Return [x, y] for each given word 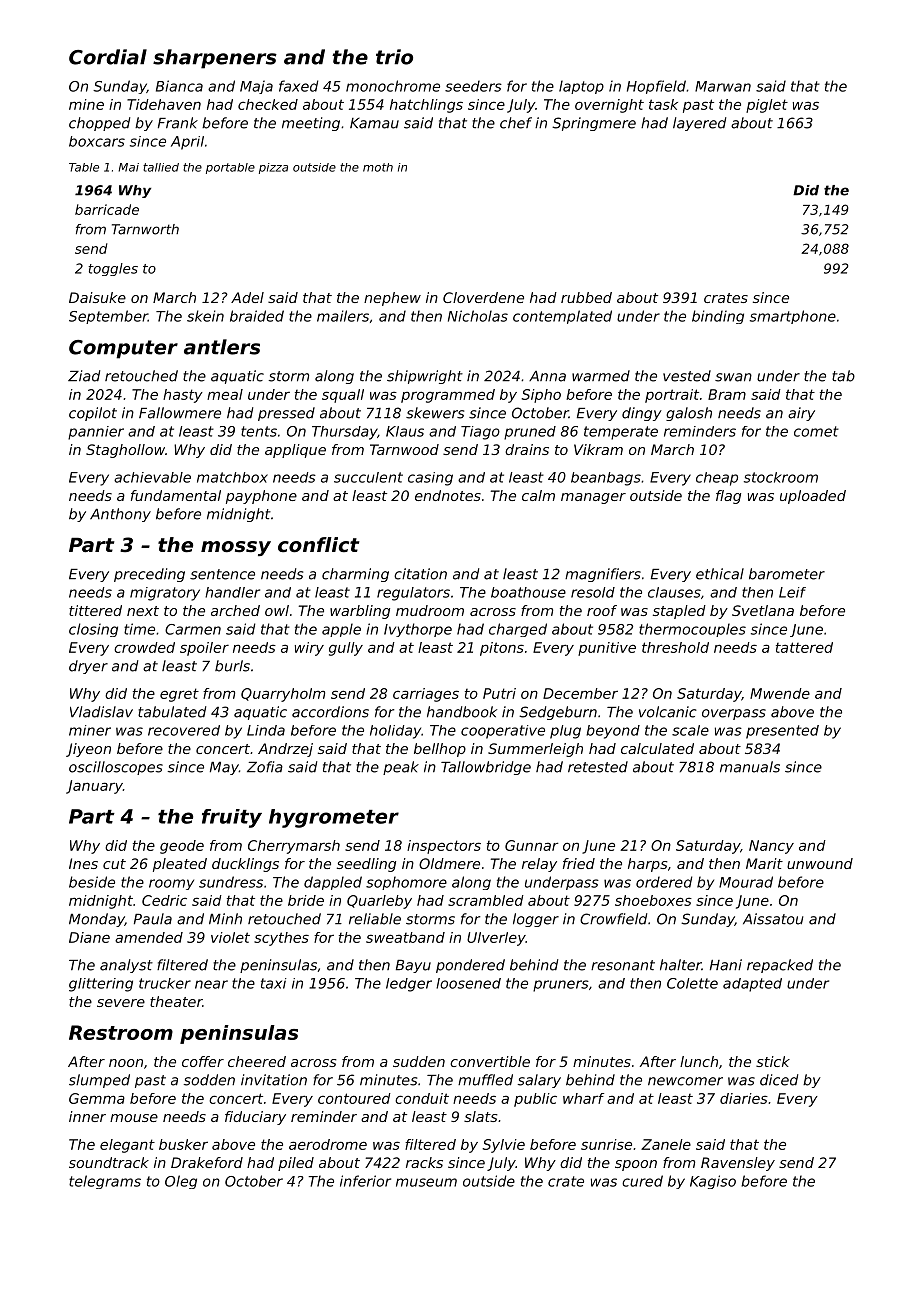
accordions [330, 712]
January [94, 787]
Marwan [723, 86]
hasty [183, 396]
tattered [804, 647]
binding [718, 317]
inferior [365, 1181]
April [187, 143]
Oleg [181, 1182]
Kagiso [713, 1182]
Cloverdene [483, 297]
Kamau [374, 123]
